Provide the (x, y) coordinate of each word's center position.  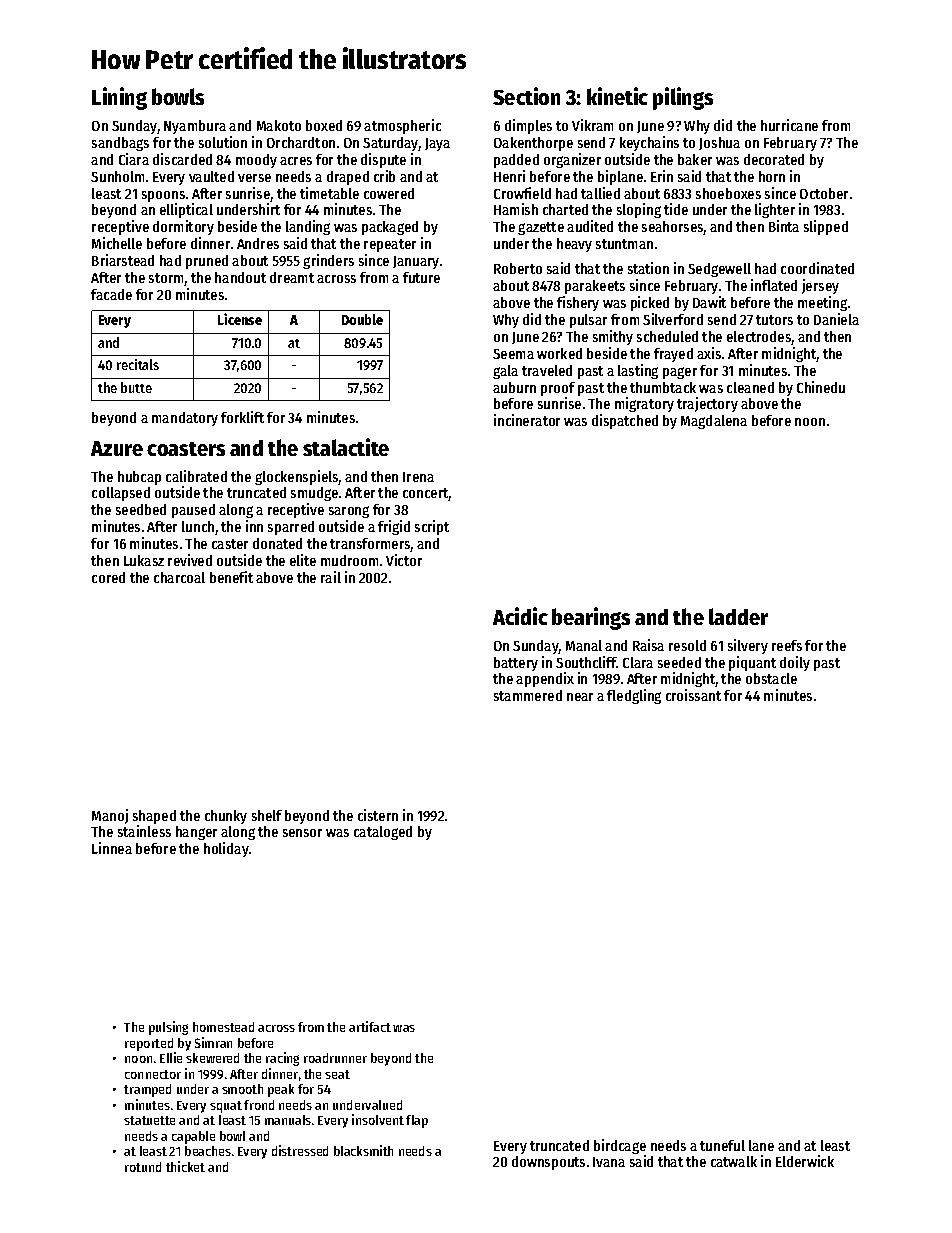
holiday (226, 849)
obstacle (771, 678)
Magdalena (714, 422)
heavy (574, 245)
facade (111, 294)
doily (795, 663)
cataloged (383, 833)
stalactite (346, 447)
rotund (143, 1167)
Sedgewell (719, 270)
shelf (267, 815)
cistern (378, 815)
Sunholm (117, 176)
